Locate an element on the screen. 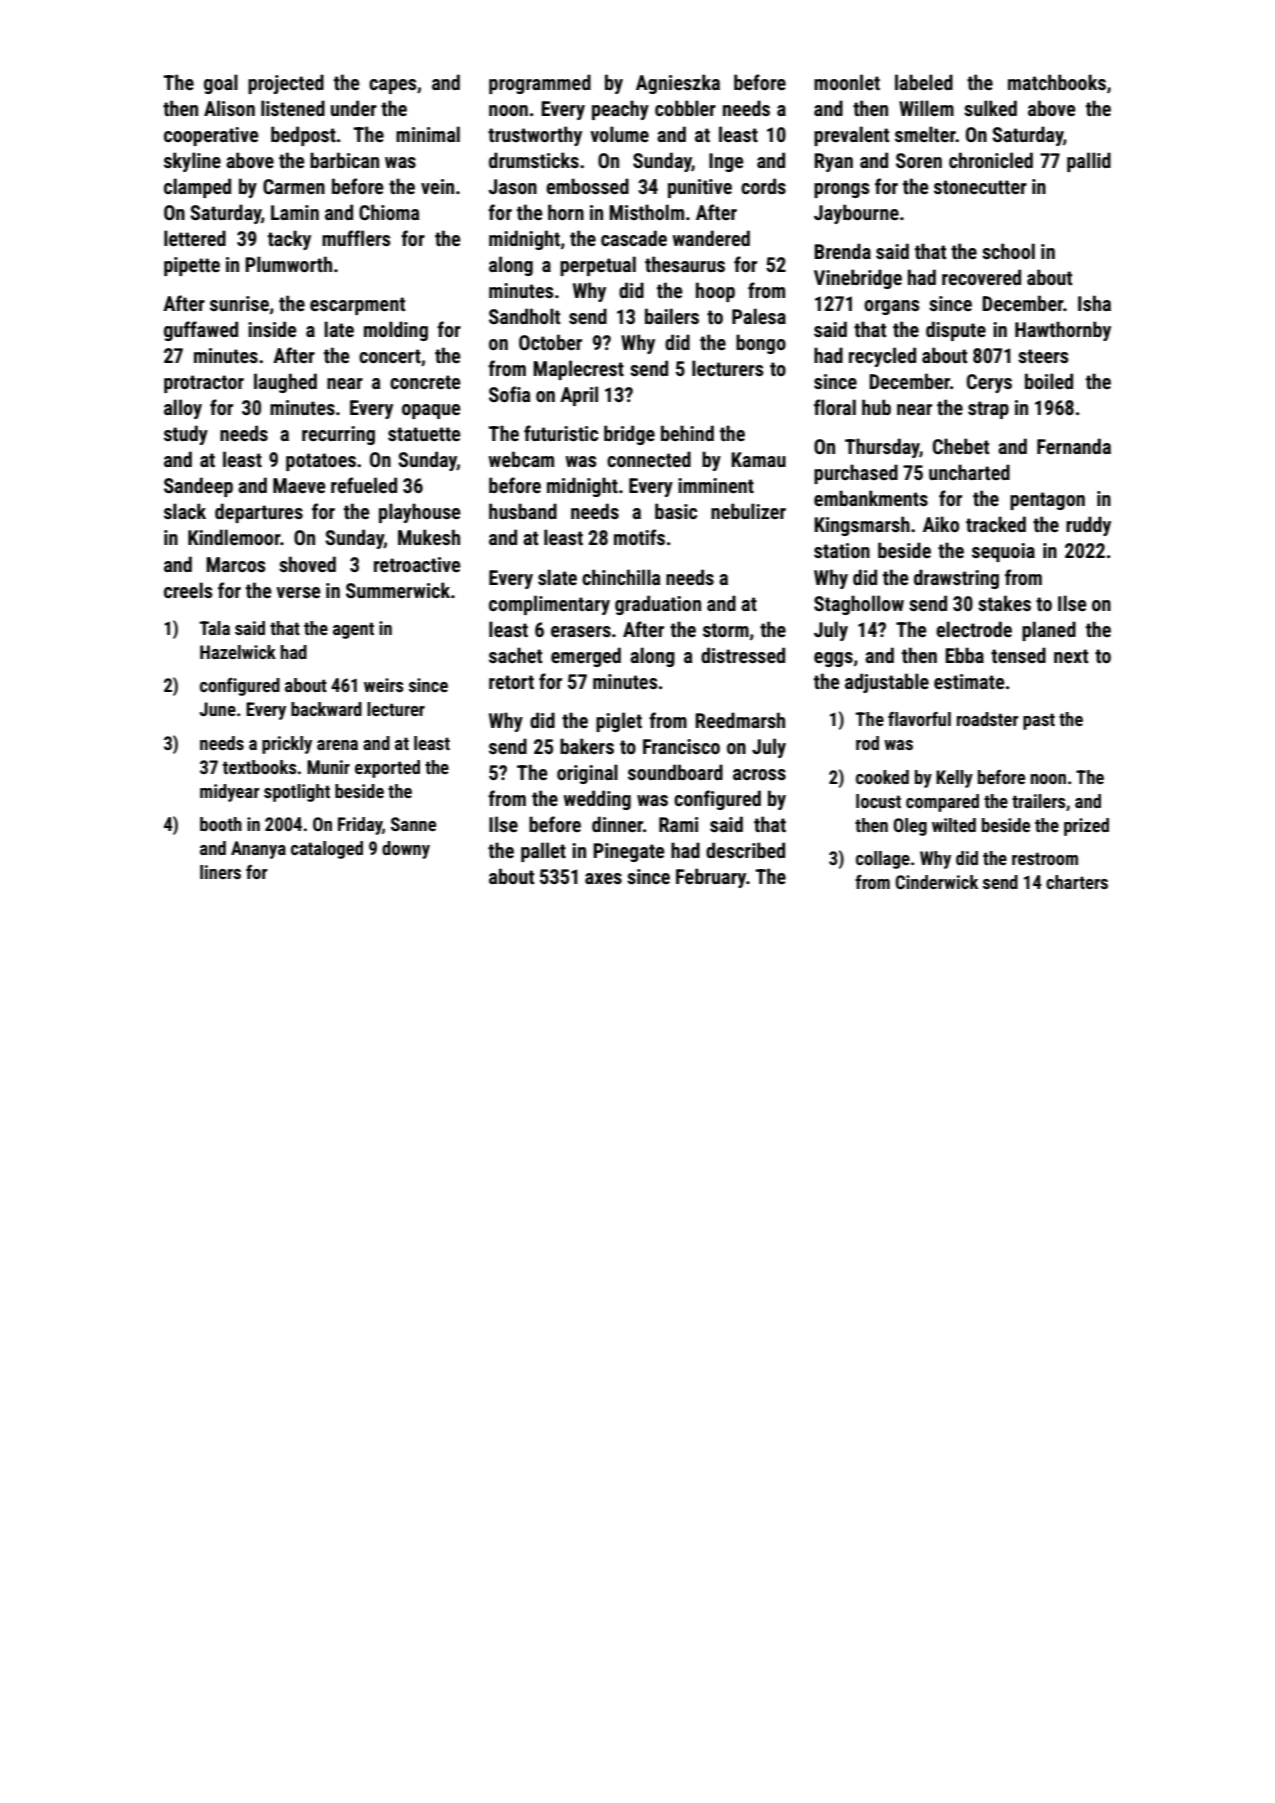  goal is located at coordinates (221, 84).
